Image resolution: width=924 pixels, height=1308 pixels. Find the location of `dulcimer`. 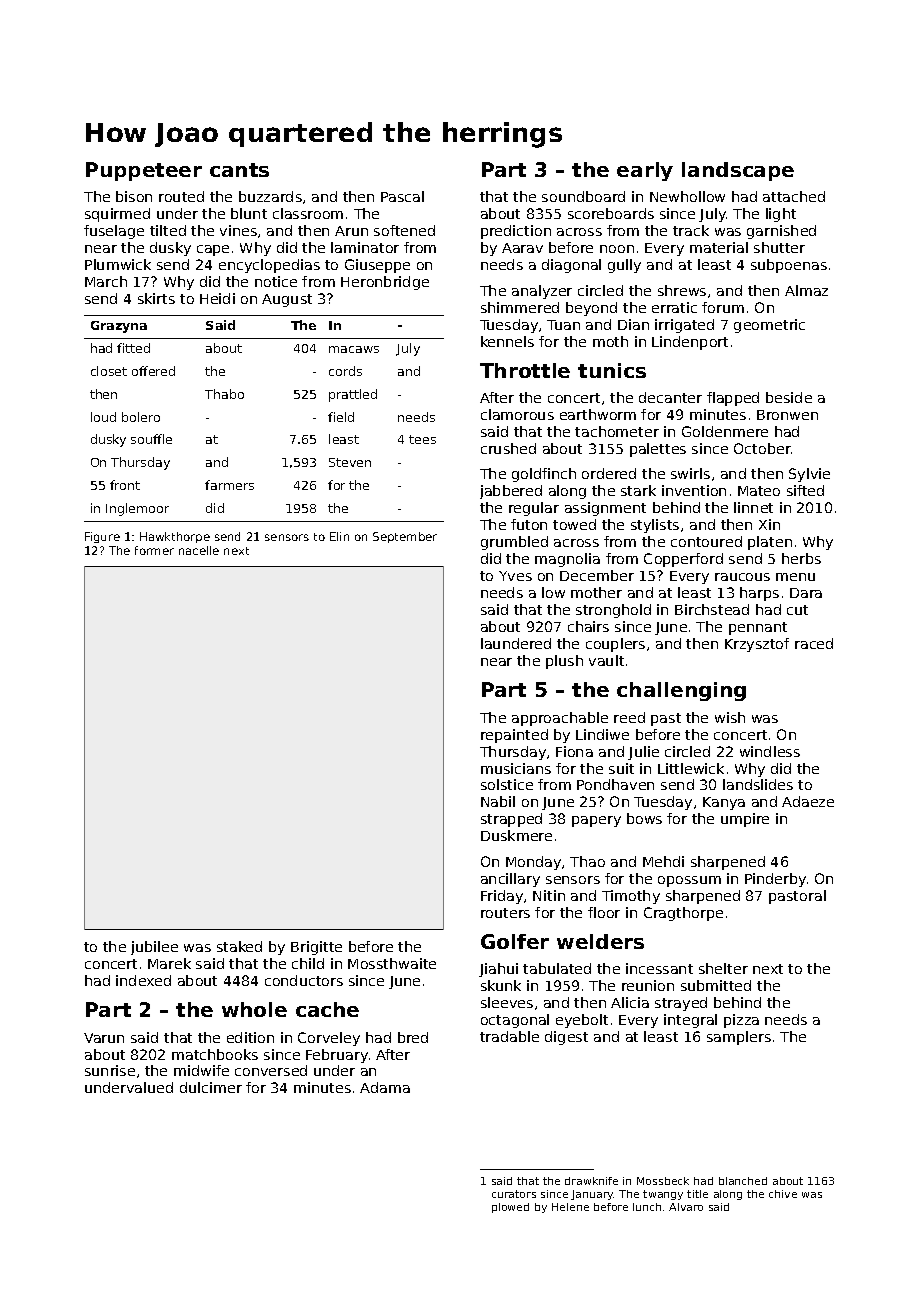

dulcimer is located at coordinates (211, 1087).
